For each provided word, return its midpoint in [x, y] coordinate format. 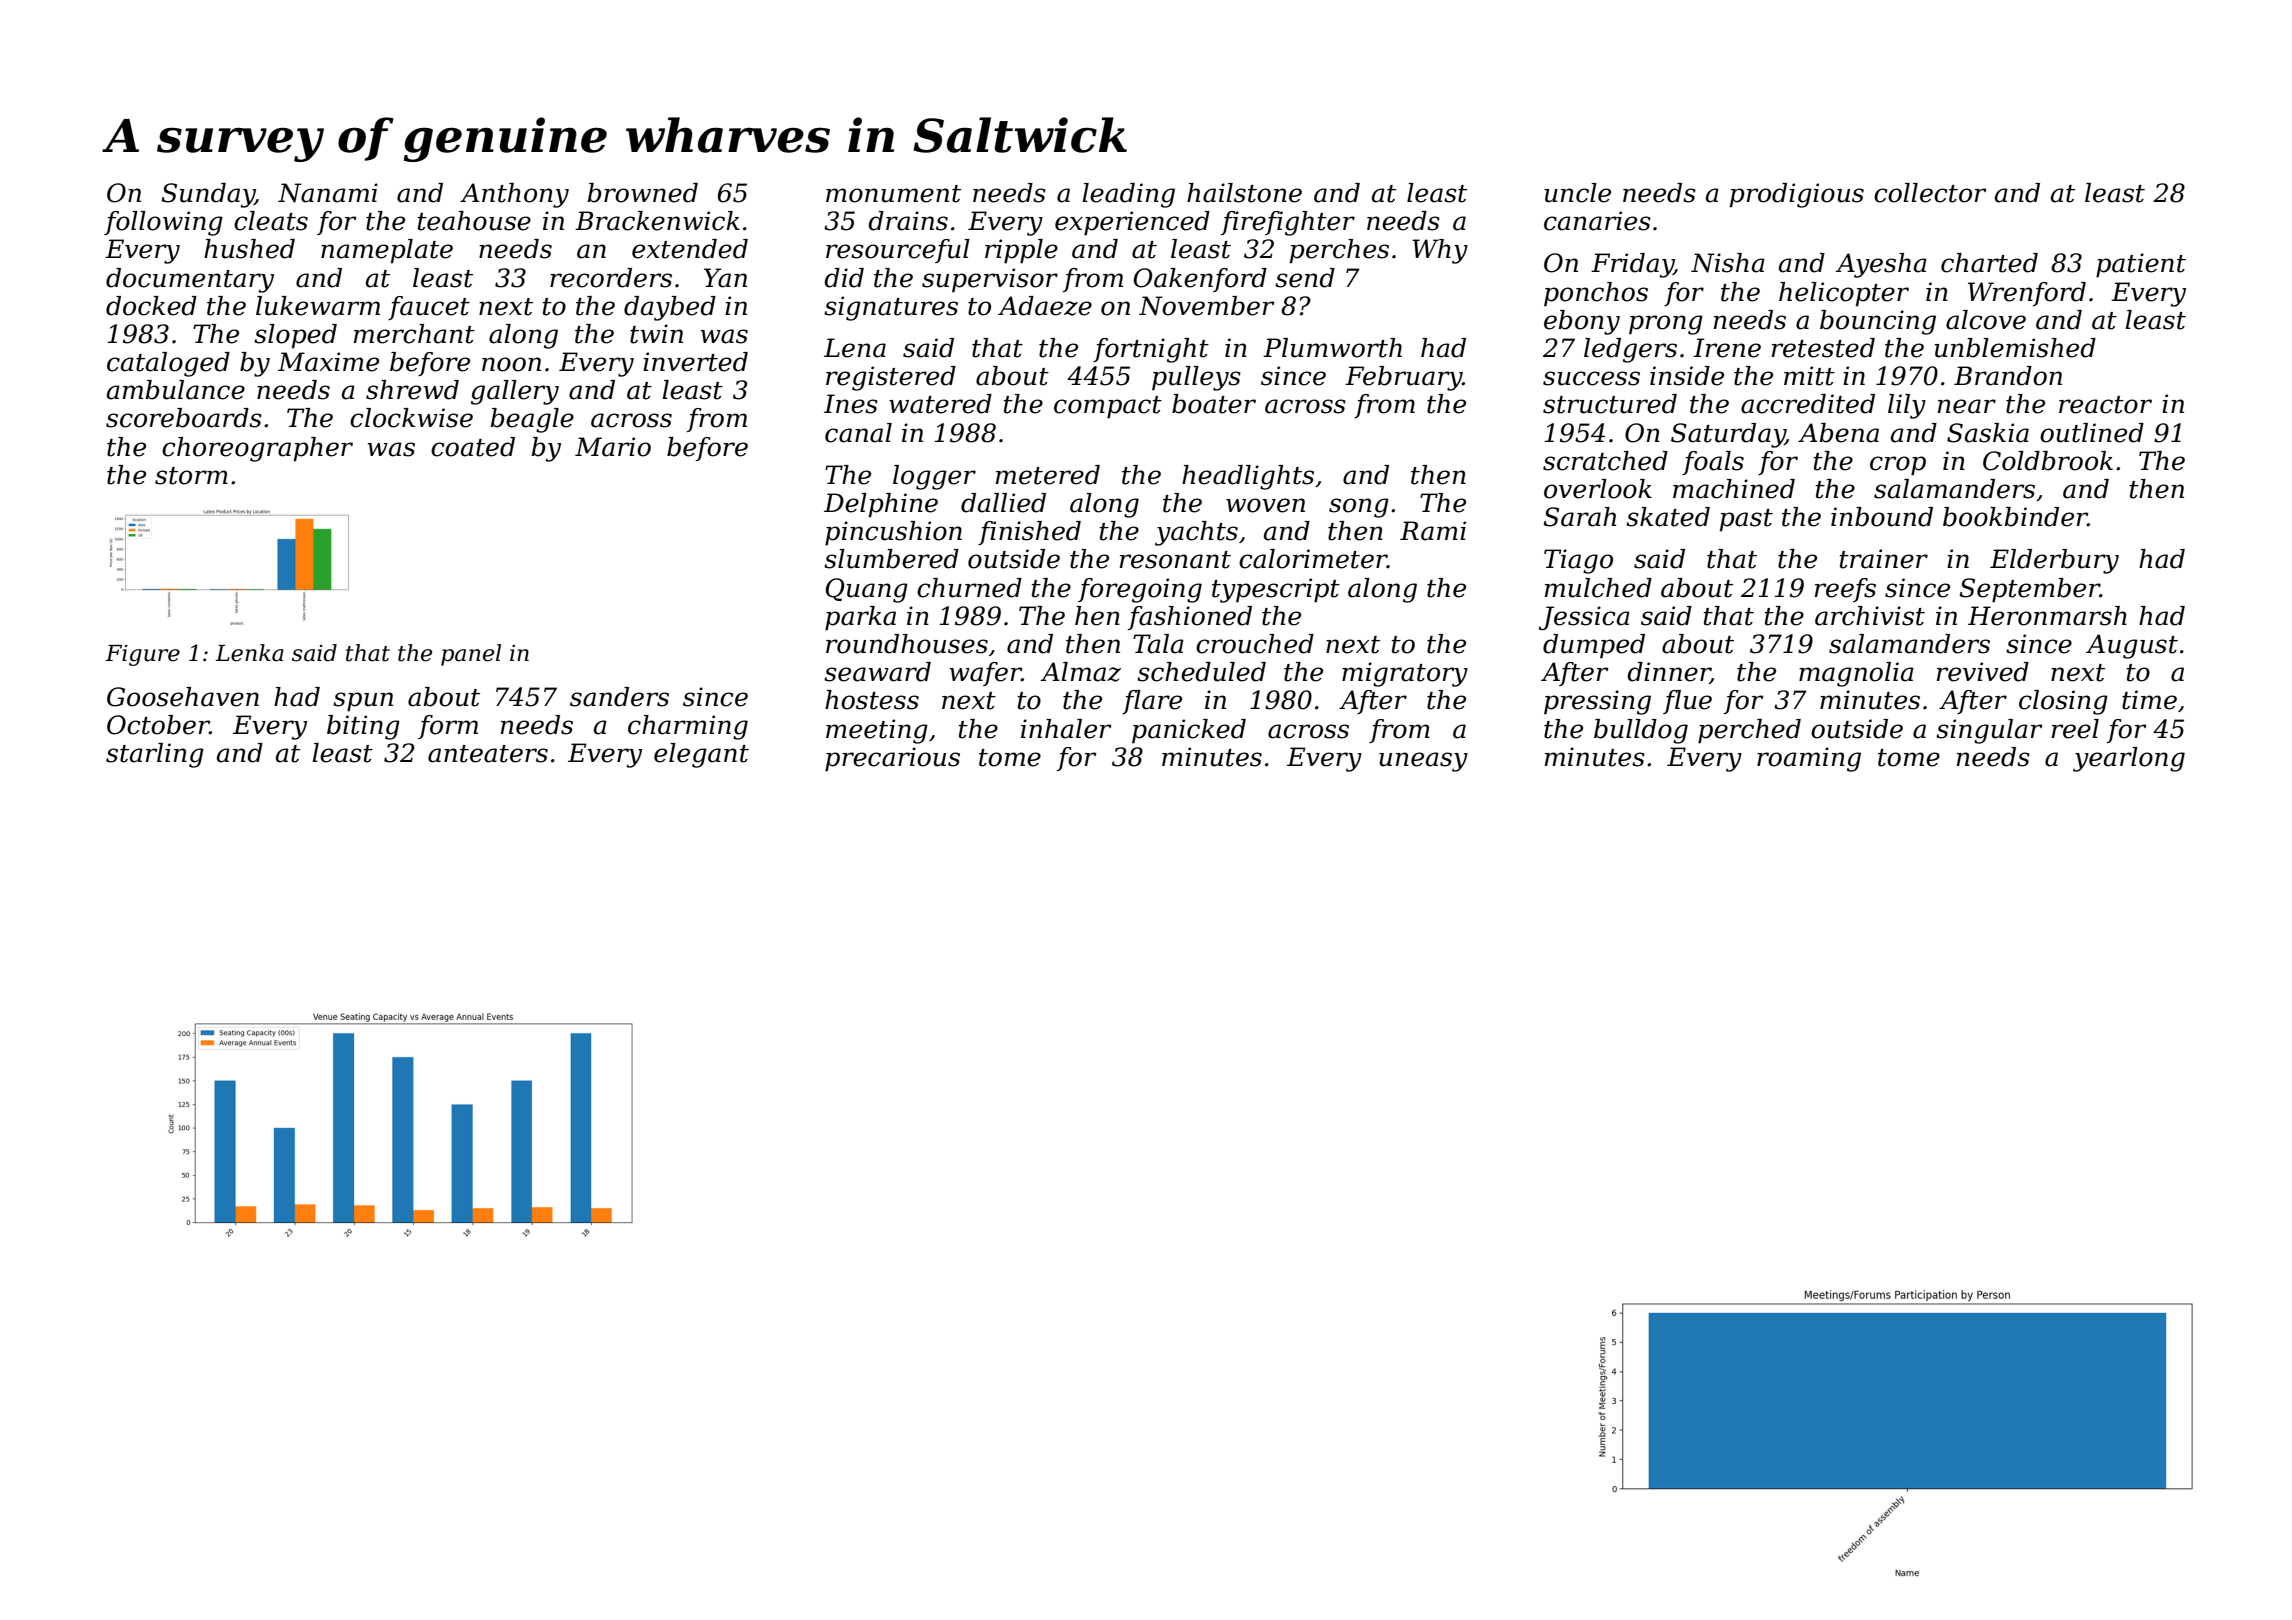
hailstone [1244, 193]
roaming [1809, 759]
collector [1930, 193]
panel [471, 655]
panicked [1189, 731]
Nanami [328, 193]
